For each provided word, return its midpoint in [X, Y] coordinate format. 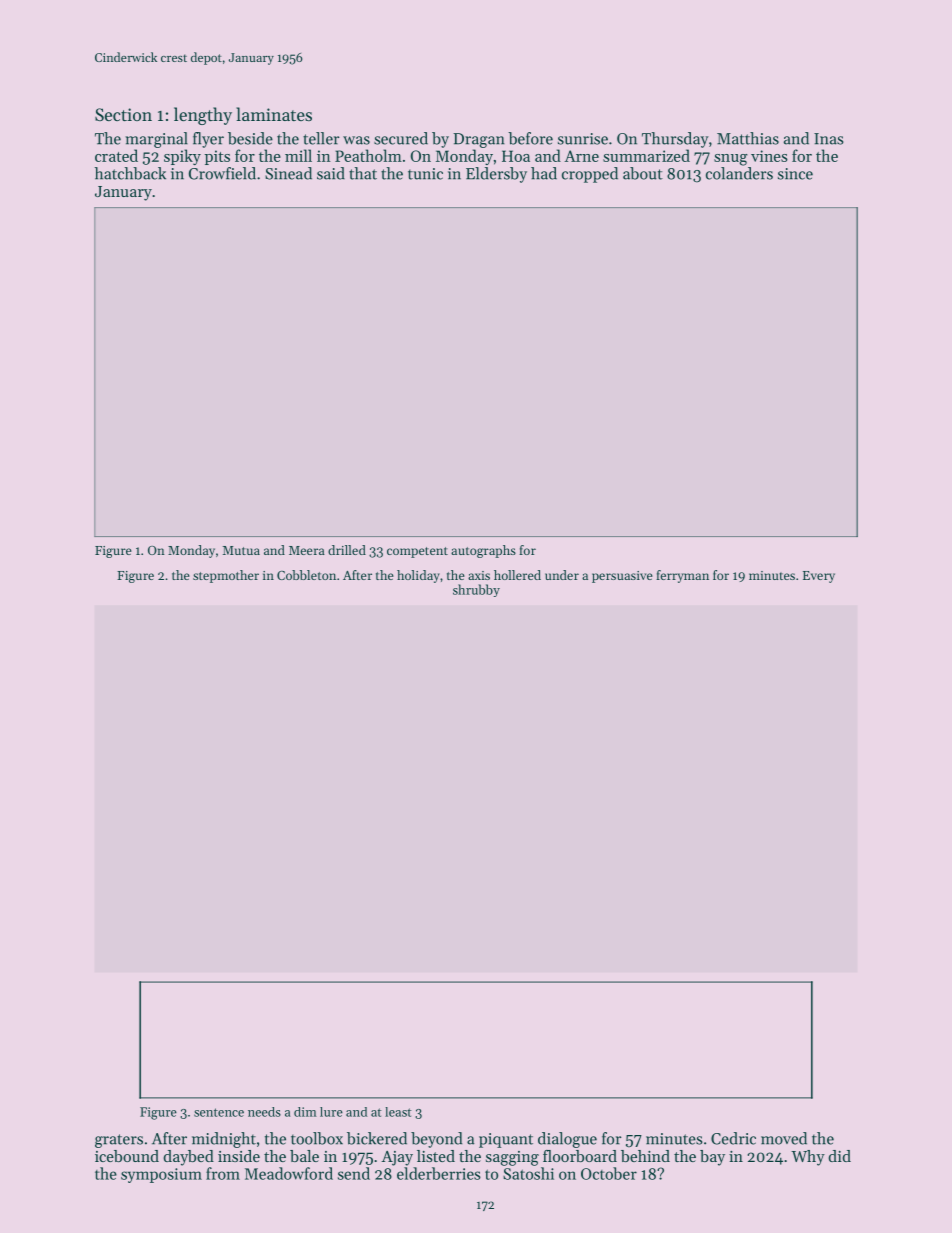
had [544, 173]
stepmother [226, 576]
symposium [161, 1175]
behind [645, 1156]
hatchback [130, 173]
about [643, 173]
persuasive [622, 577]
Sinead [288, 173]
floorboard [580, 1156]
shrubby [476, 590]
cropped [590, 175]
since [795, 174]
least [398, 1112]
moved [784, 1138]
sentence [219, 1112]
